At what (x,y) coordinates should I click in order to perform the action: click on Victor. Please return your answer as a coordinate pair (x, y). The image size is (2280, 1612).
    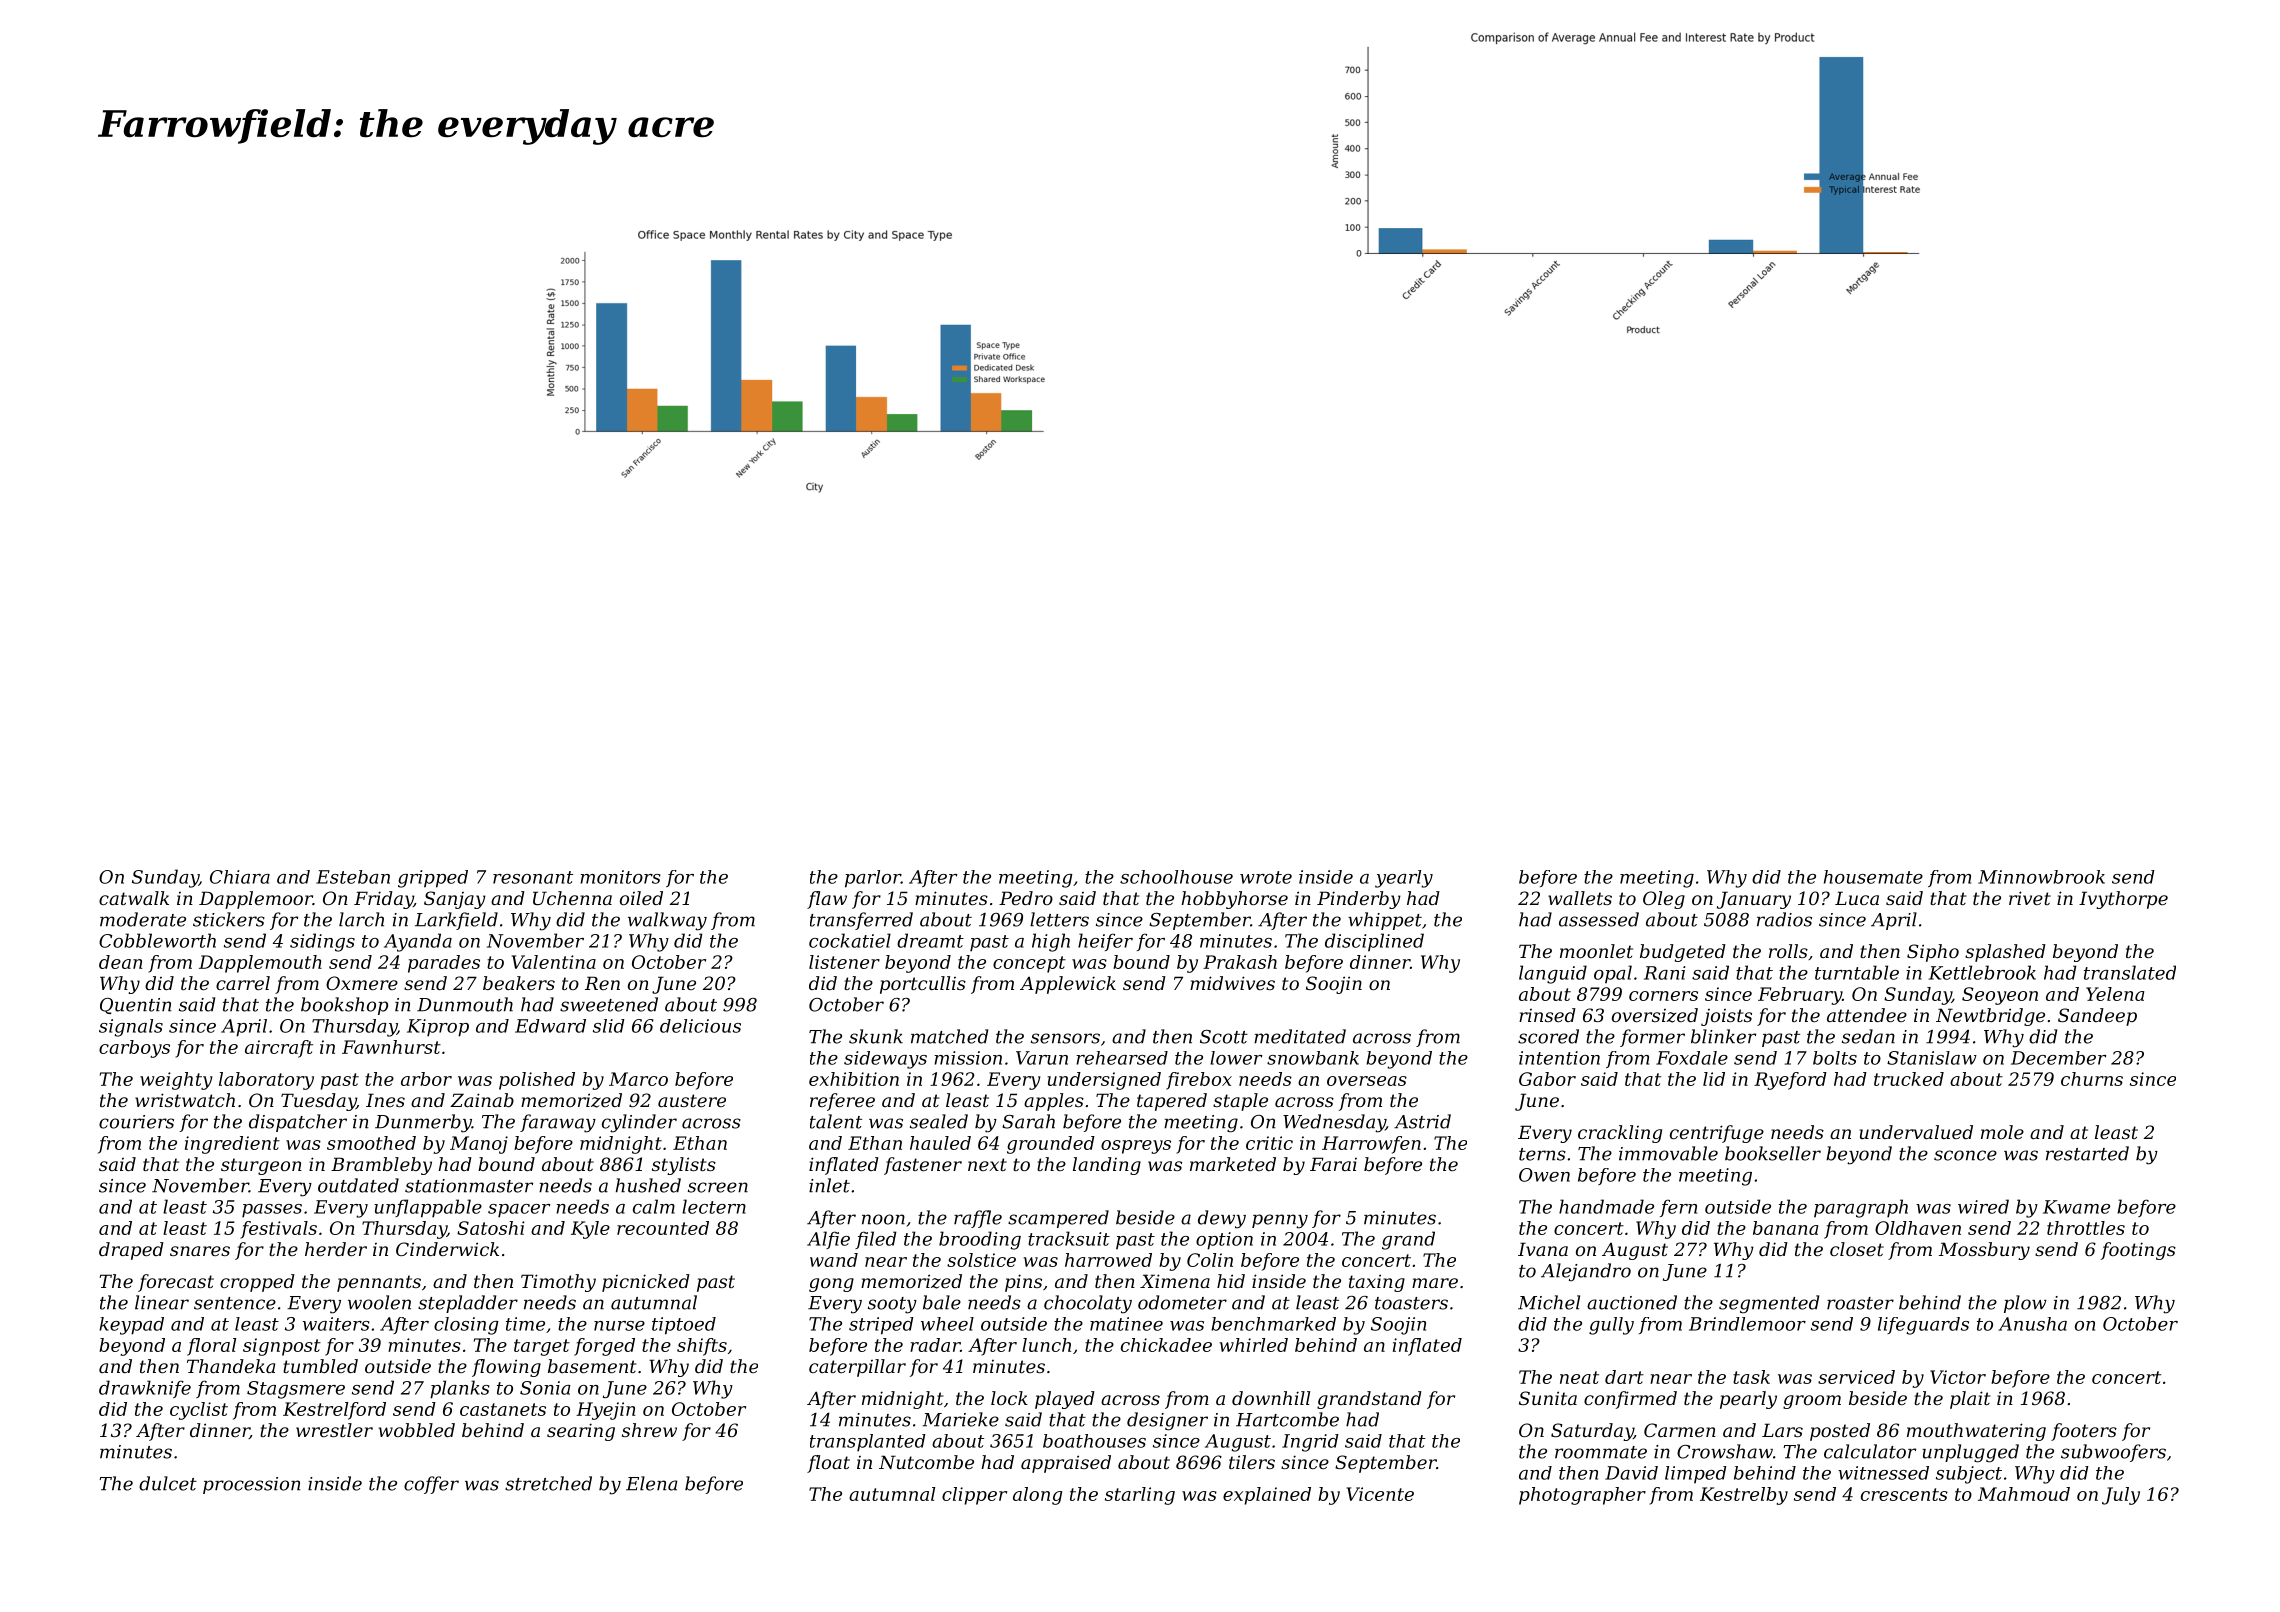
    Looking at the image, I should click on (1958, 1377).
